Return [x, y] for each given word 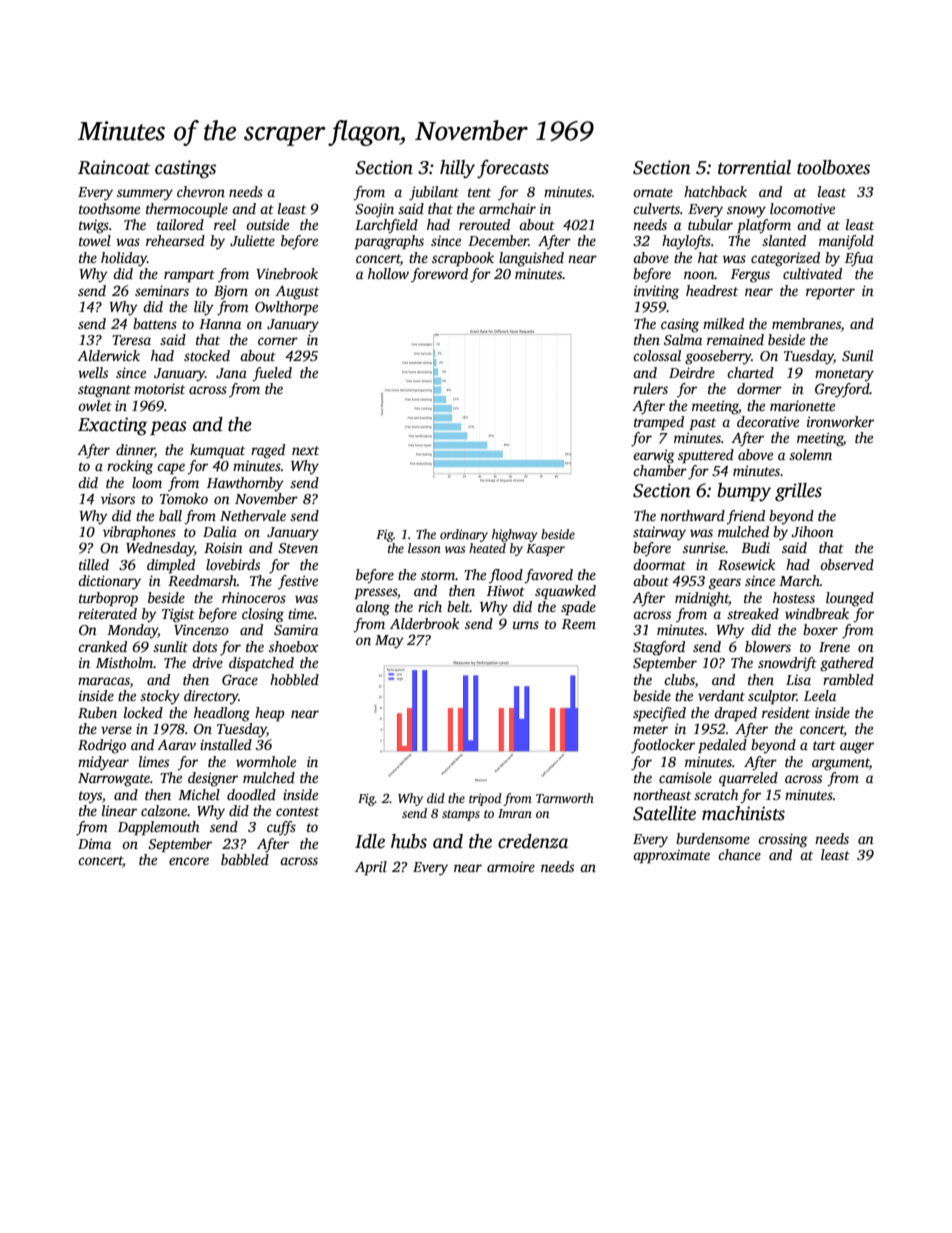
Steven [298, 548]
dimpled [171, 566]
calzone [164, 810]
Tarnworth [565, 798]
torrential [754, 167]
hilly [457, 169]
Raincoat [114, 167]
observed [847, 564]
